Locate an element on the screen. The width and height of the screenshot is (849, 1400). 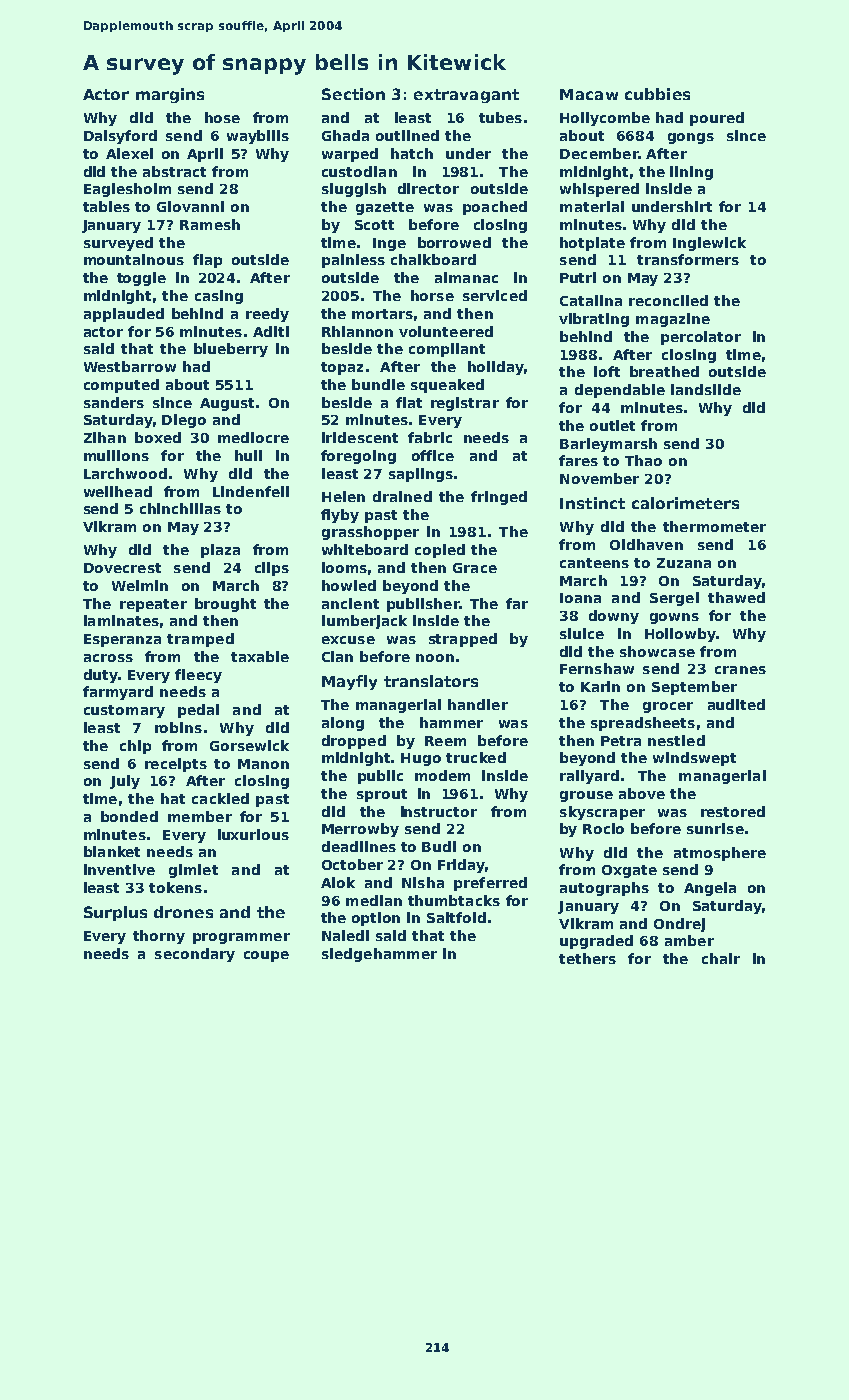
cubbies is located at coordinates (657, 94).
